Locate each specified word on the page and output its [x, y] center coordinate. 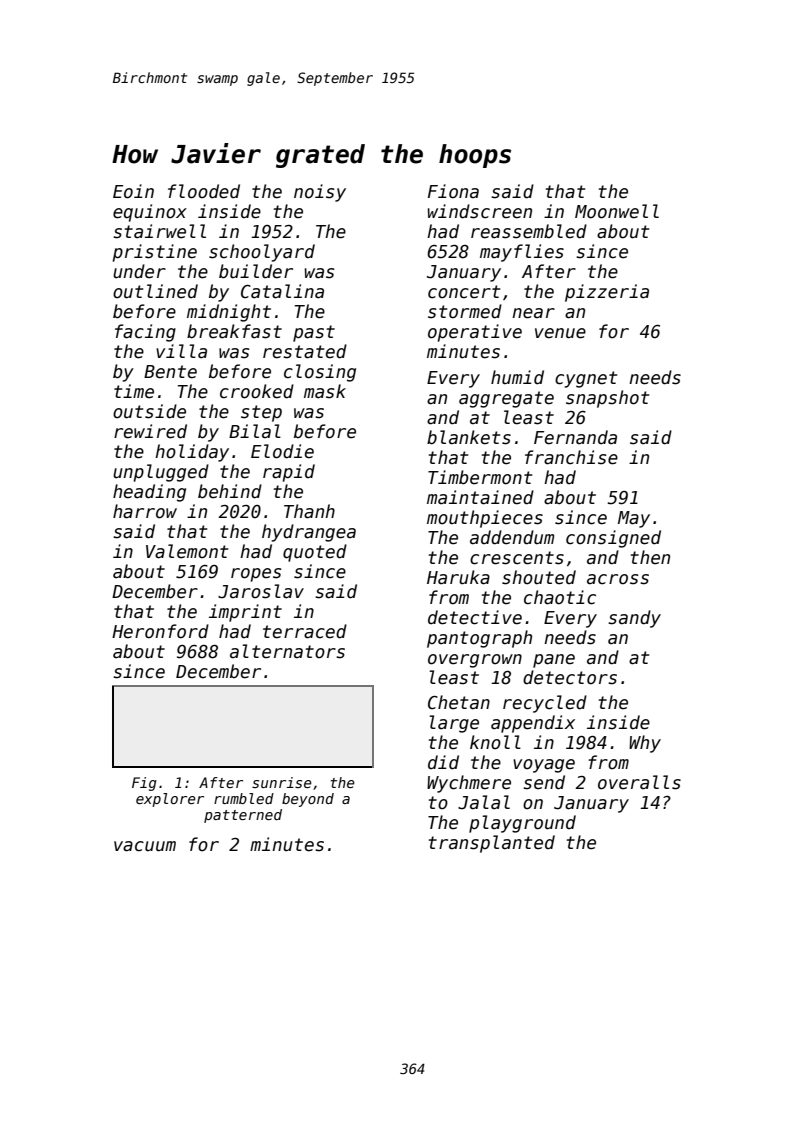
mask [325, 391]
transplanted [492, 844]
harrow [145, 511]
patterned [243, 816]
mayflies [522, 253]
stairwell [159, 231]
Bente [170, 372]
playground [522, 824]
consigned [613, 539]
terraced [305, 631]
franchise [571, 457]
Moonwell [617, 211]
